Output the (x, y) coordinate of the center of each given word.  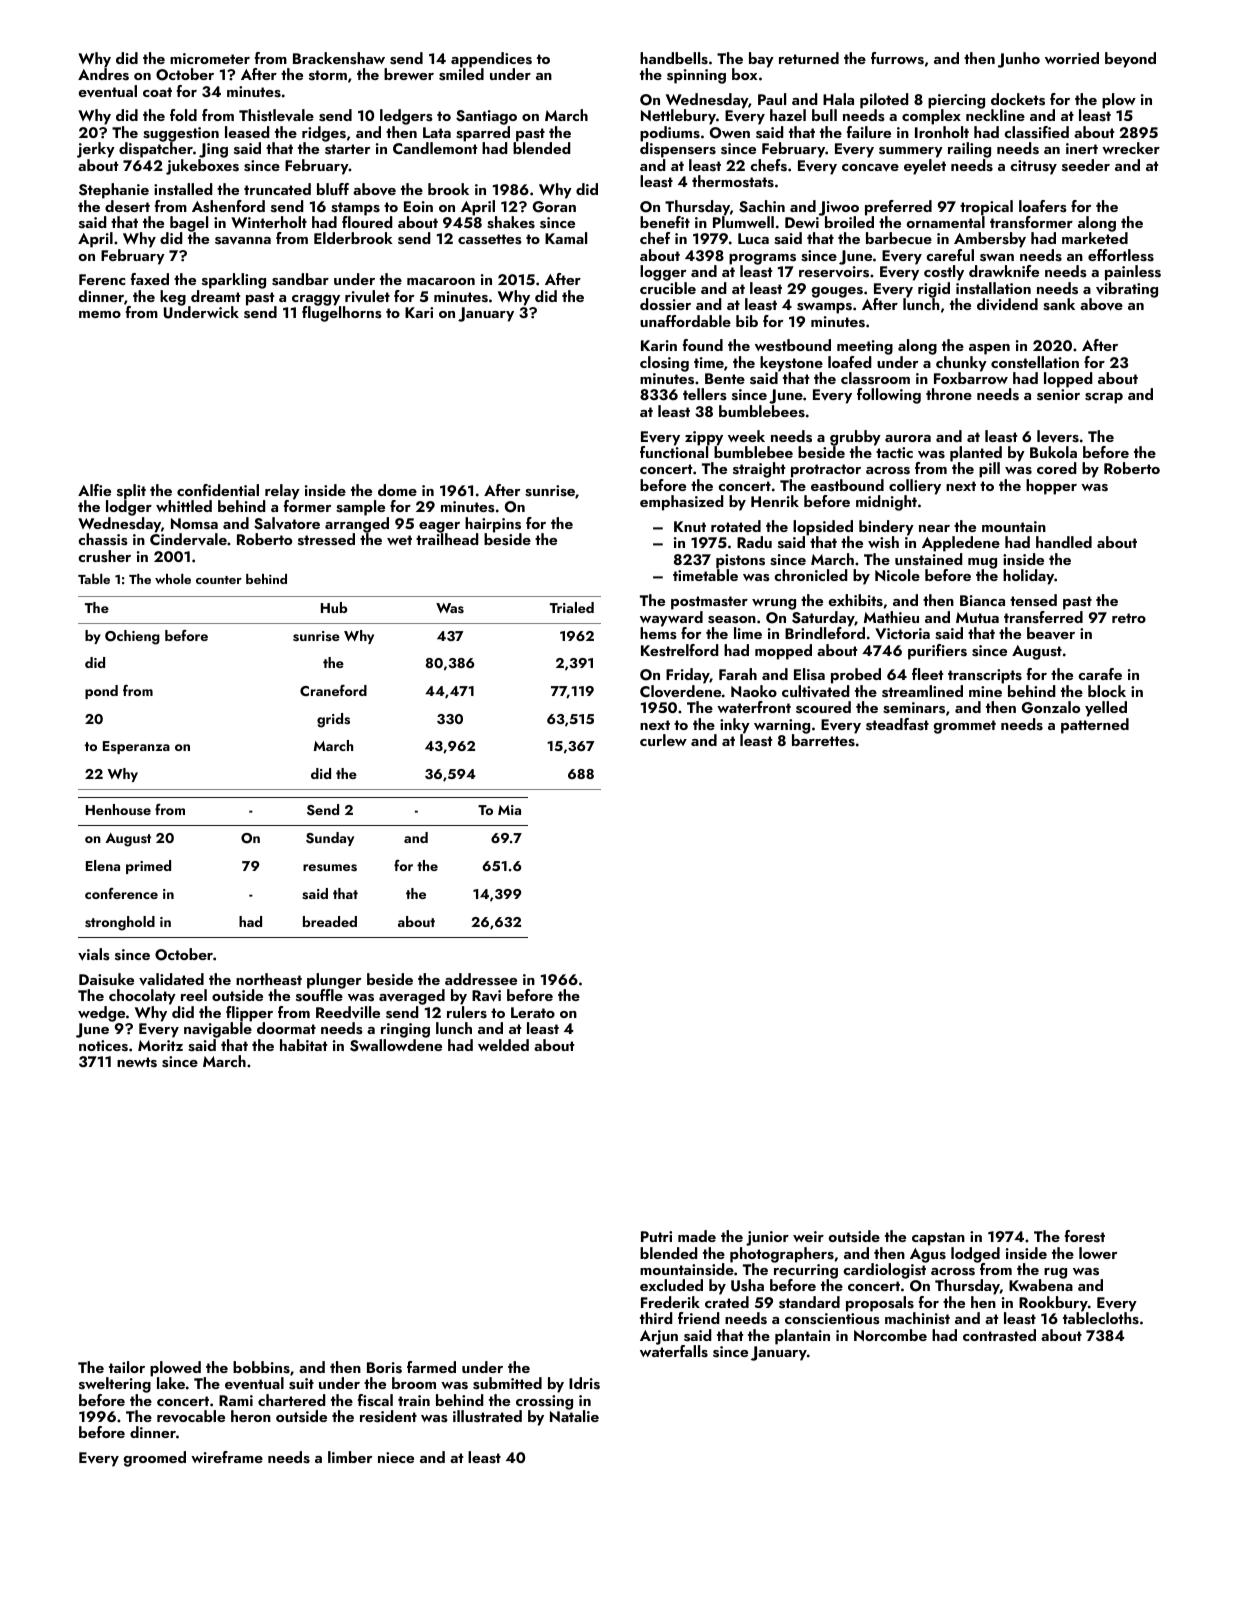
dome (397, 490)
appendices (491, 60)
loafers (1043, 206)
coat (157, 92)
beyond (1130, 60)
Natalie (574, 1416)
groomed (154, 1459)
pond (101, 692)
